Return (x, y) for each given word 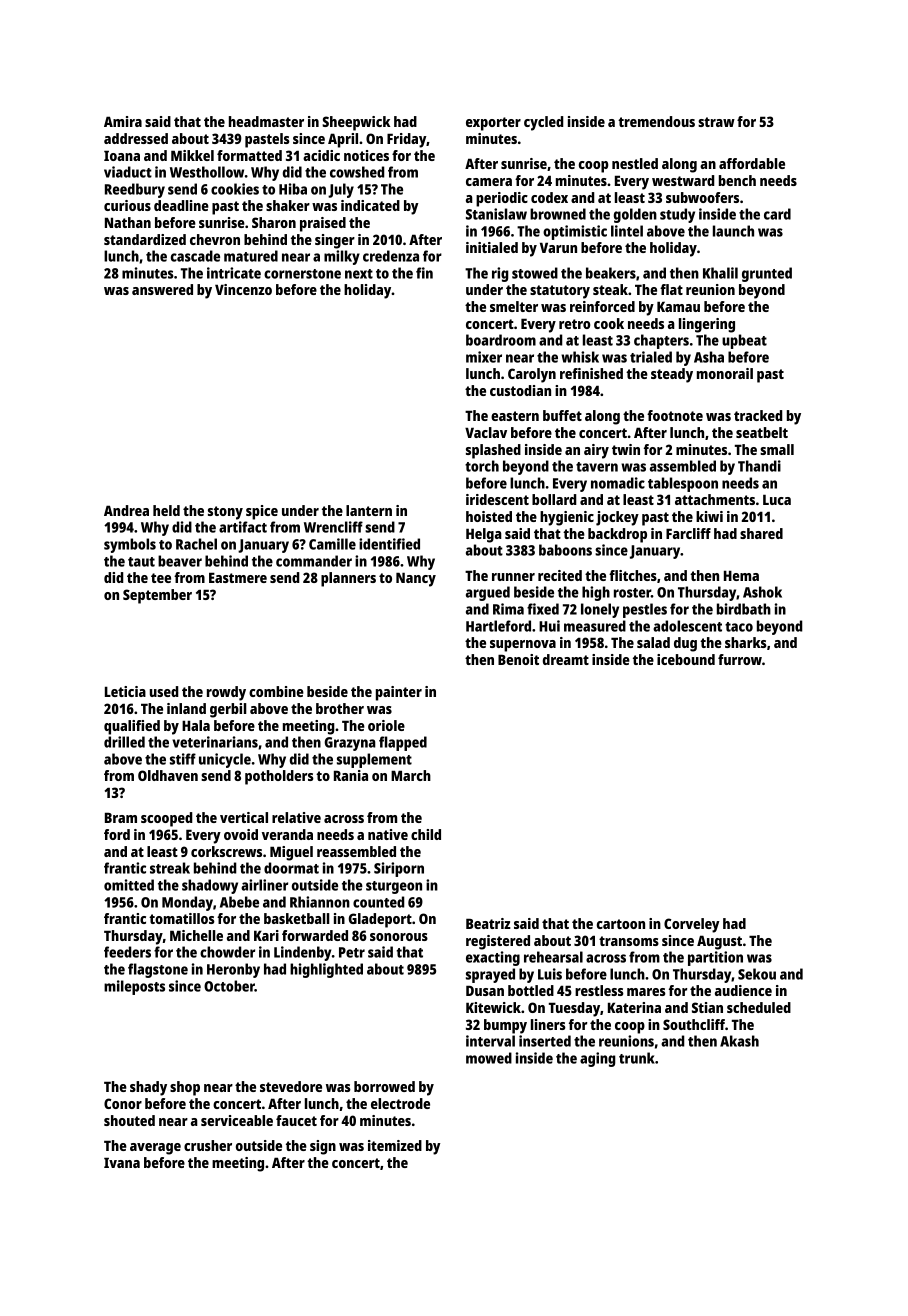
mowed (489, 1058)
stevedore (291, 1086)
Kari (266, 935)
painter (399, 693)
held (166, 510)
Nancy (416, 579)
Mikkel (192, 155)
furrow (740, 659)
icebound (686, 659)
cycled (543, 123)
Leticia (125, 691)
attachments (715, 499)
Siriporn (399, 869)
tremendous (656, 121)
